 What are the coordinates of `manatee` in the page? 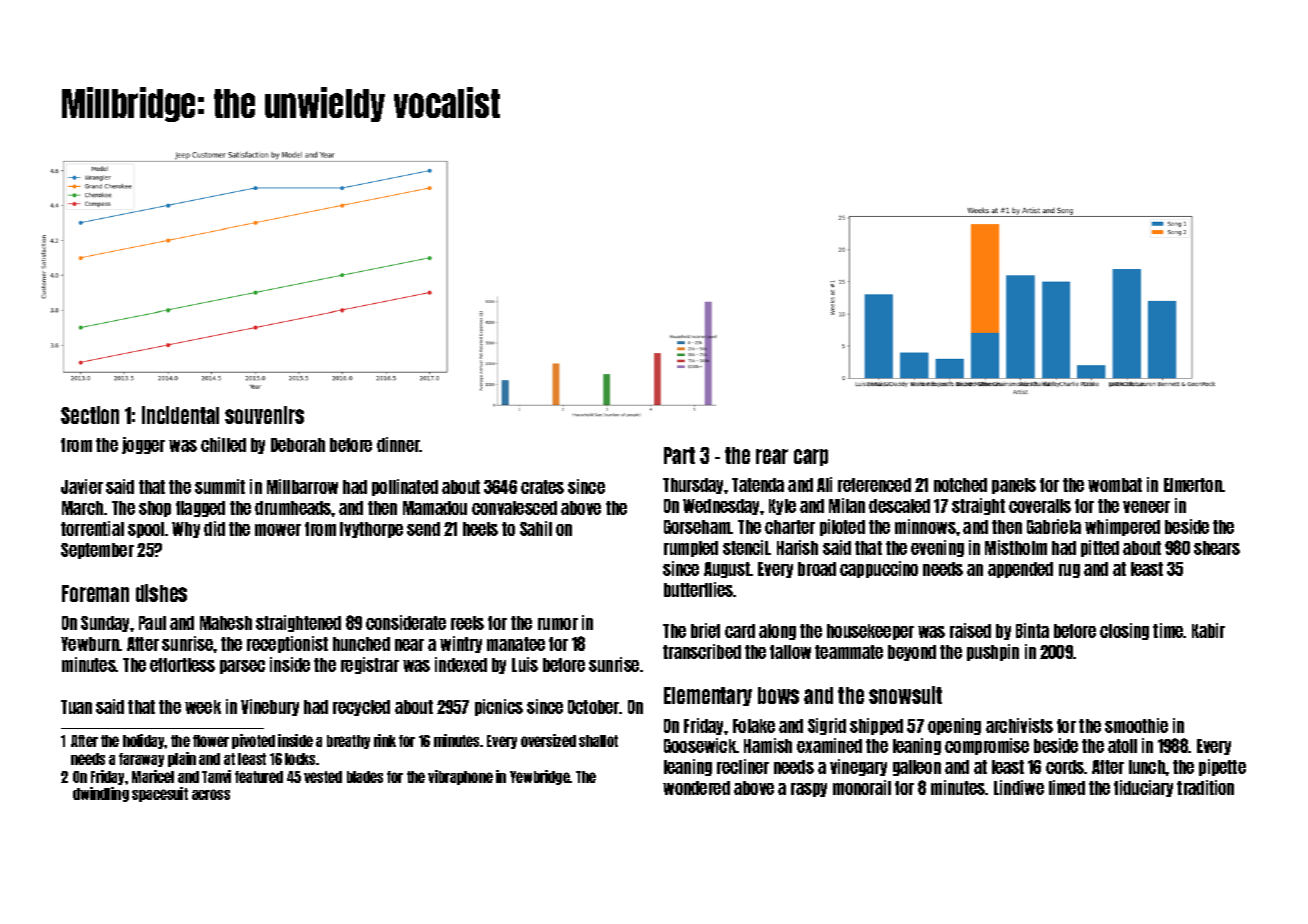 It's located at (516, 644).
